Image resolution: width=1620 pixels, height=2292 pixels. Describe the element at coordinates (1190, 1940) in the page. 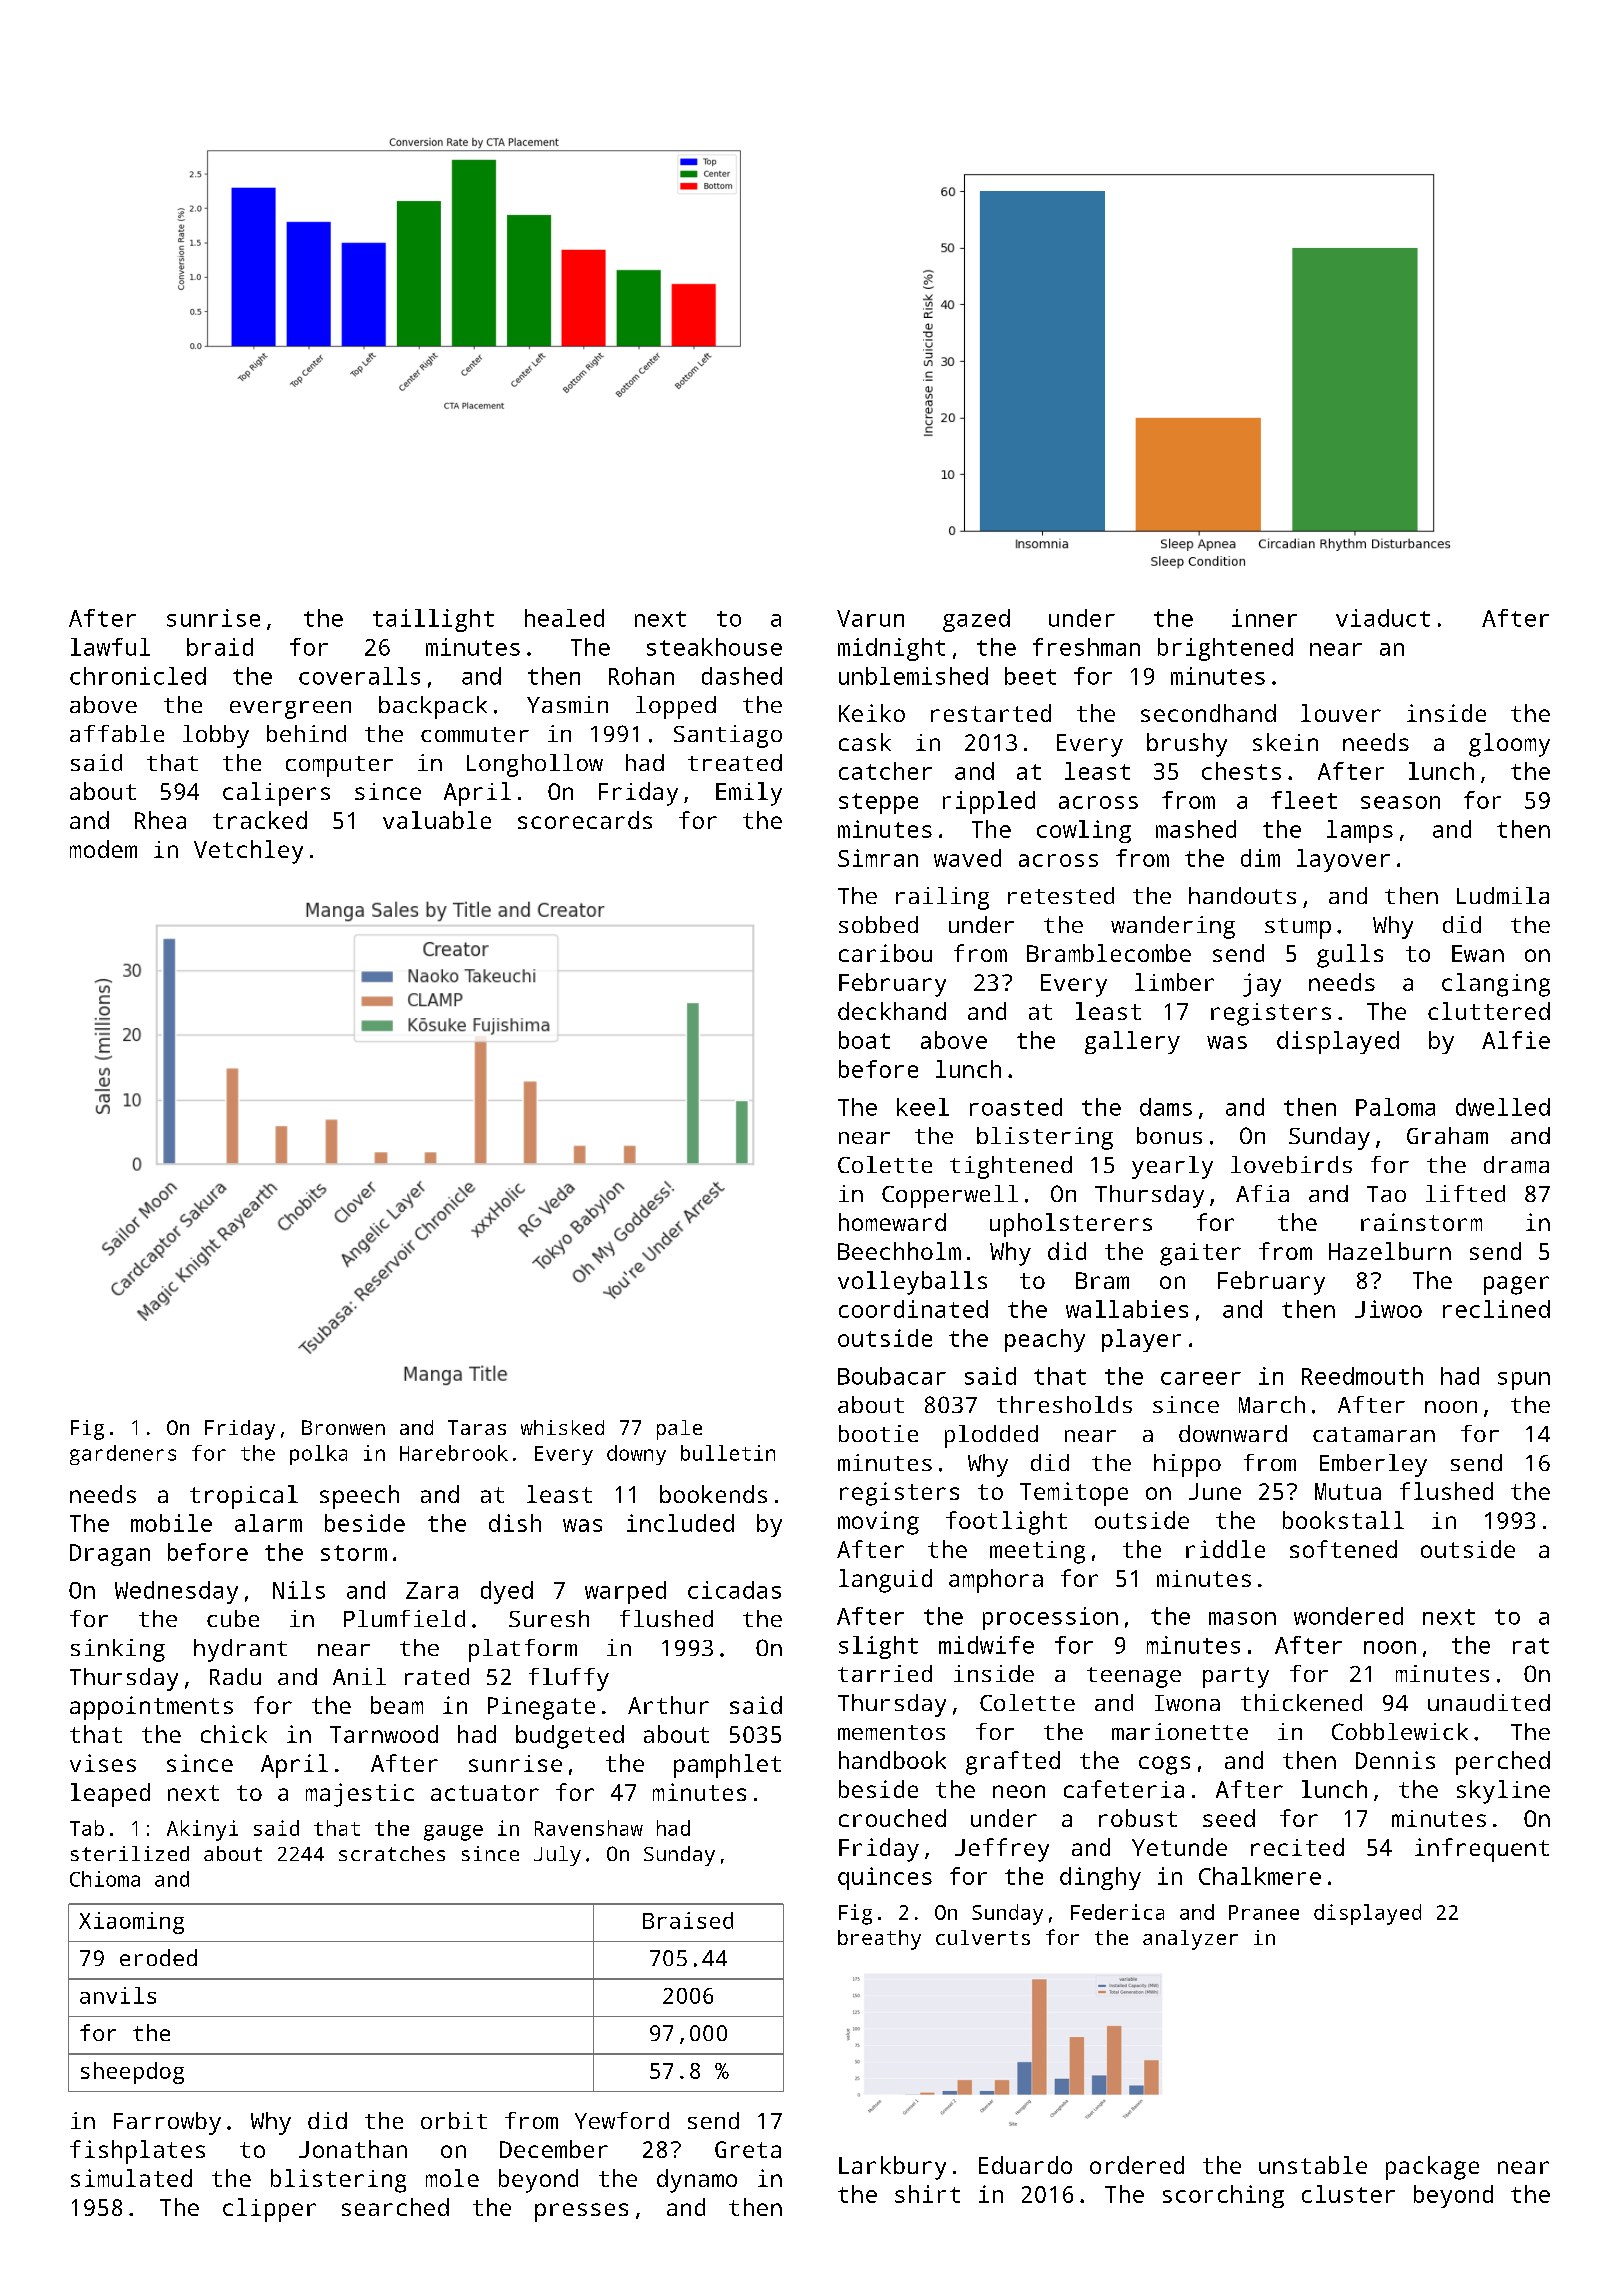

I see `analyzer` at that location.
